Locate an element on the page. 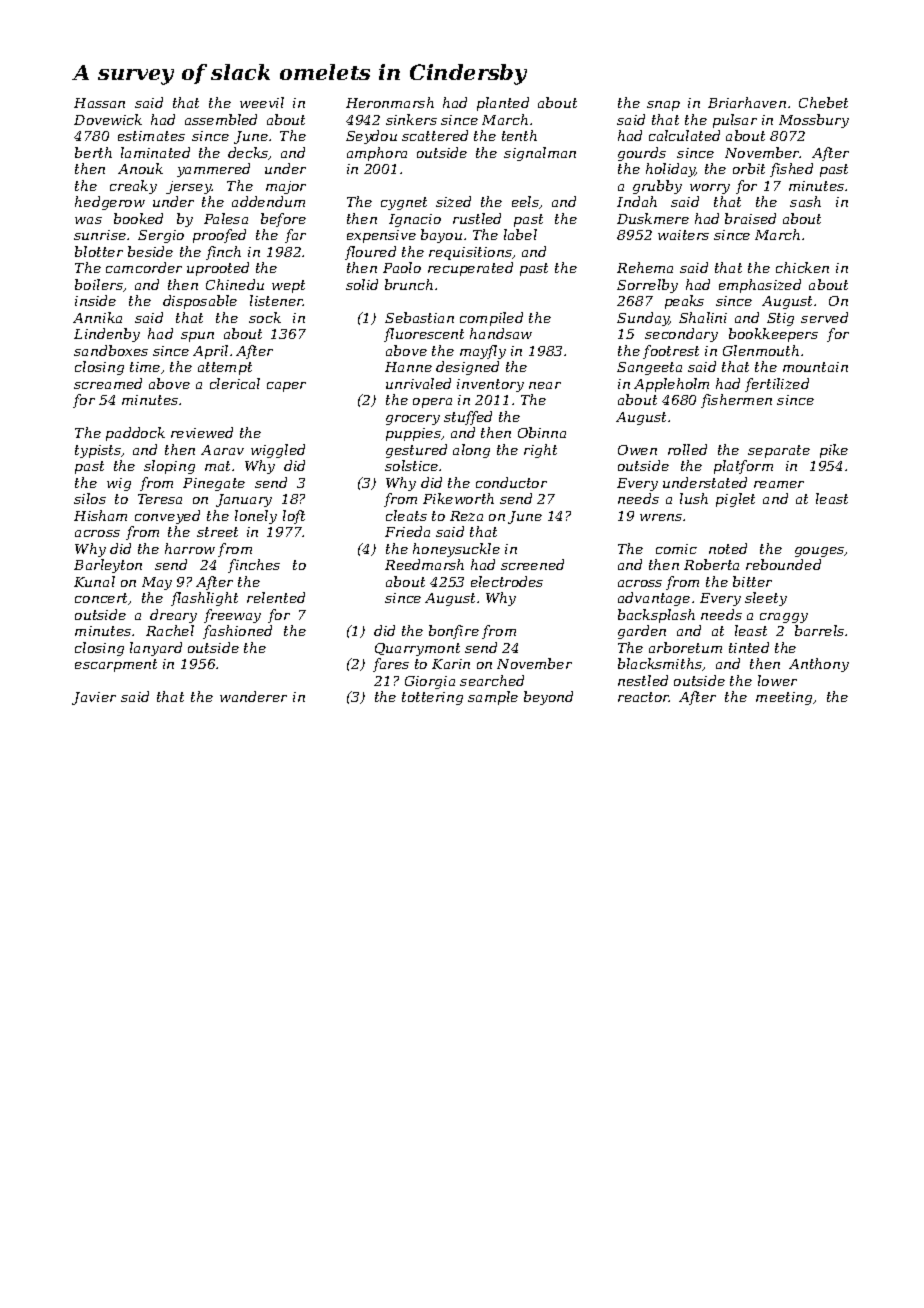 This image has width=924, height=1308. Appleholm is located at coordinates (671, 385).
